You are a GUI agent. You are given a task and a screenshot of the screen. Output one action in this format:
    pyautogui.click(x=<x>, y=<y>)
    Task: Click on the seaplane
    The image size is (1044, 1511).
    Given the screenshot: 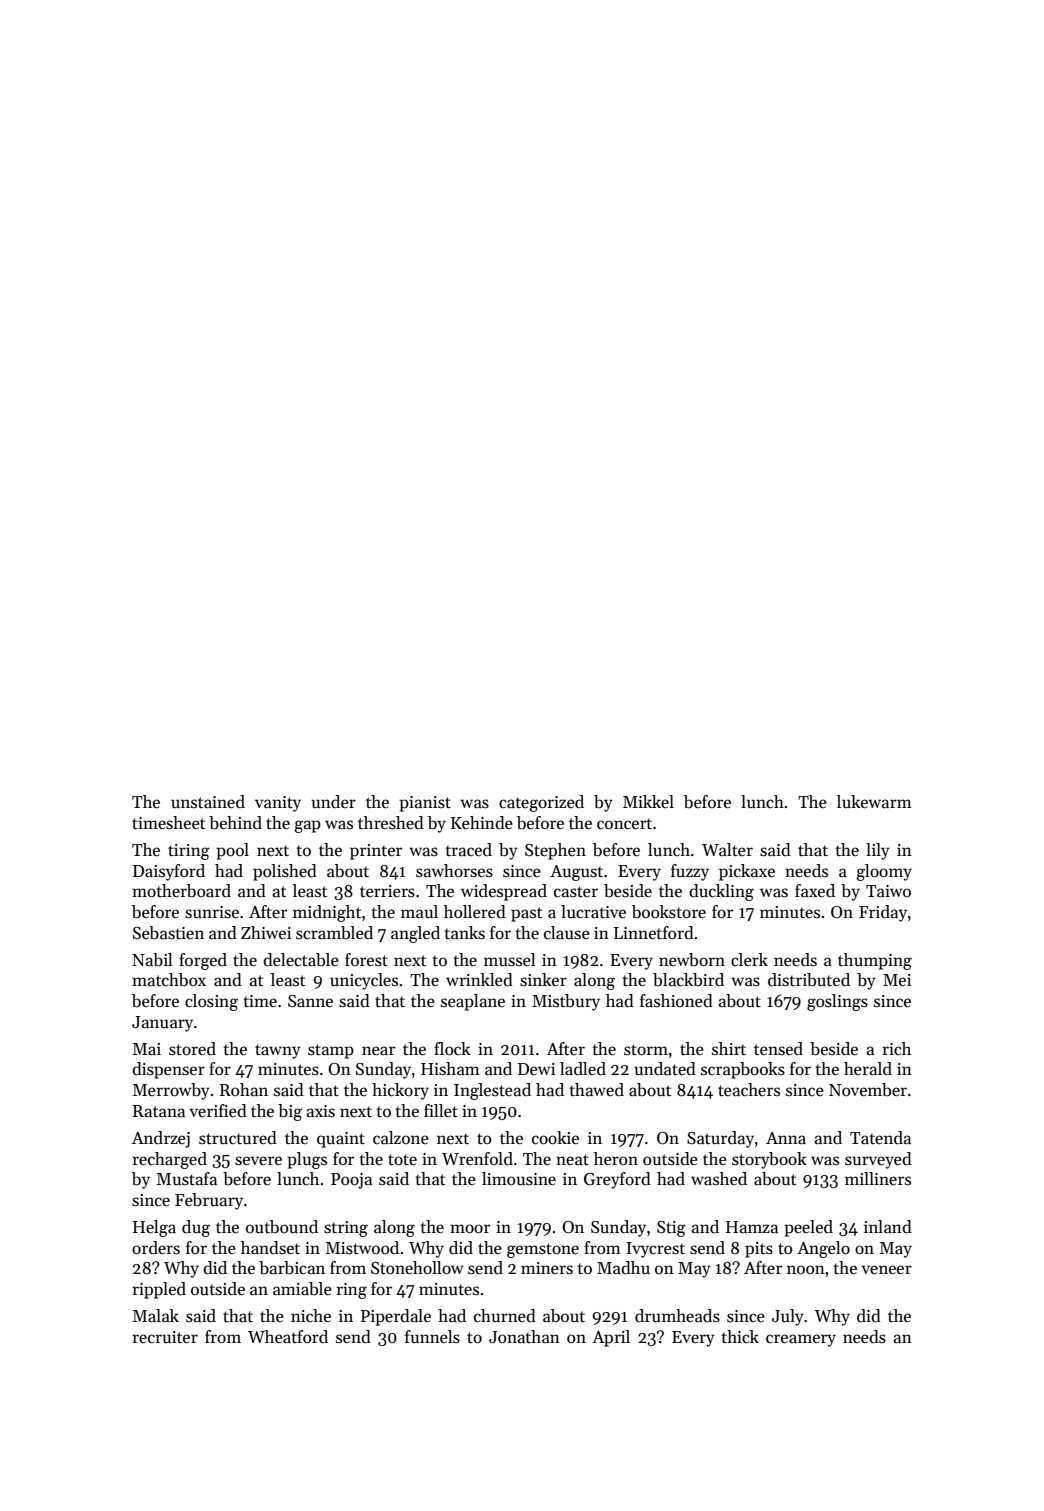 What is the action you would take?
    pyautogui.click(x=473, y=1002)
